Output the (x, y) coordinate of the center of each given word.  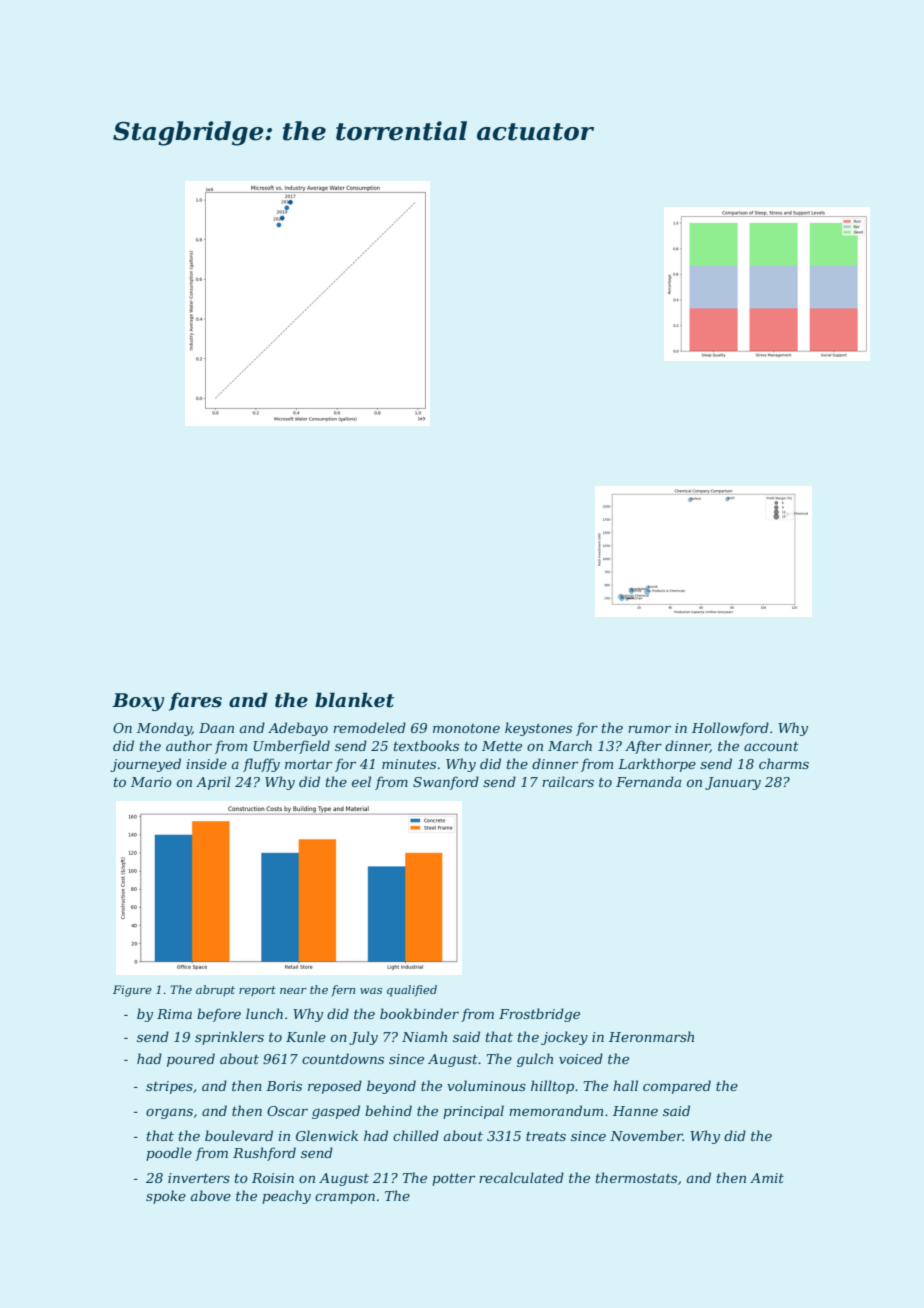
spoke (166, 1197)
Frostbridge (539, 1015)
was (371, 991)
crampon (345, 1198)
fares (195, 701)
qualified (412, 991)
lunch (264, 1013)
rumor (649, 729)
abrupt (215, 991)
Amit (767, 1178)
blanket (354, 700)
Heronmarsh (651, 1036)
